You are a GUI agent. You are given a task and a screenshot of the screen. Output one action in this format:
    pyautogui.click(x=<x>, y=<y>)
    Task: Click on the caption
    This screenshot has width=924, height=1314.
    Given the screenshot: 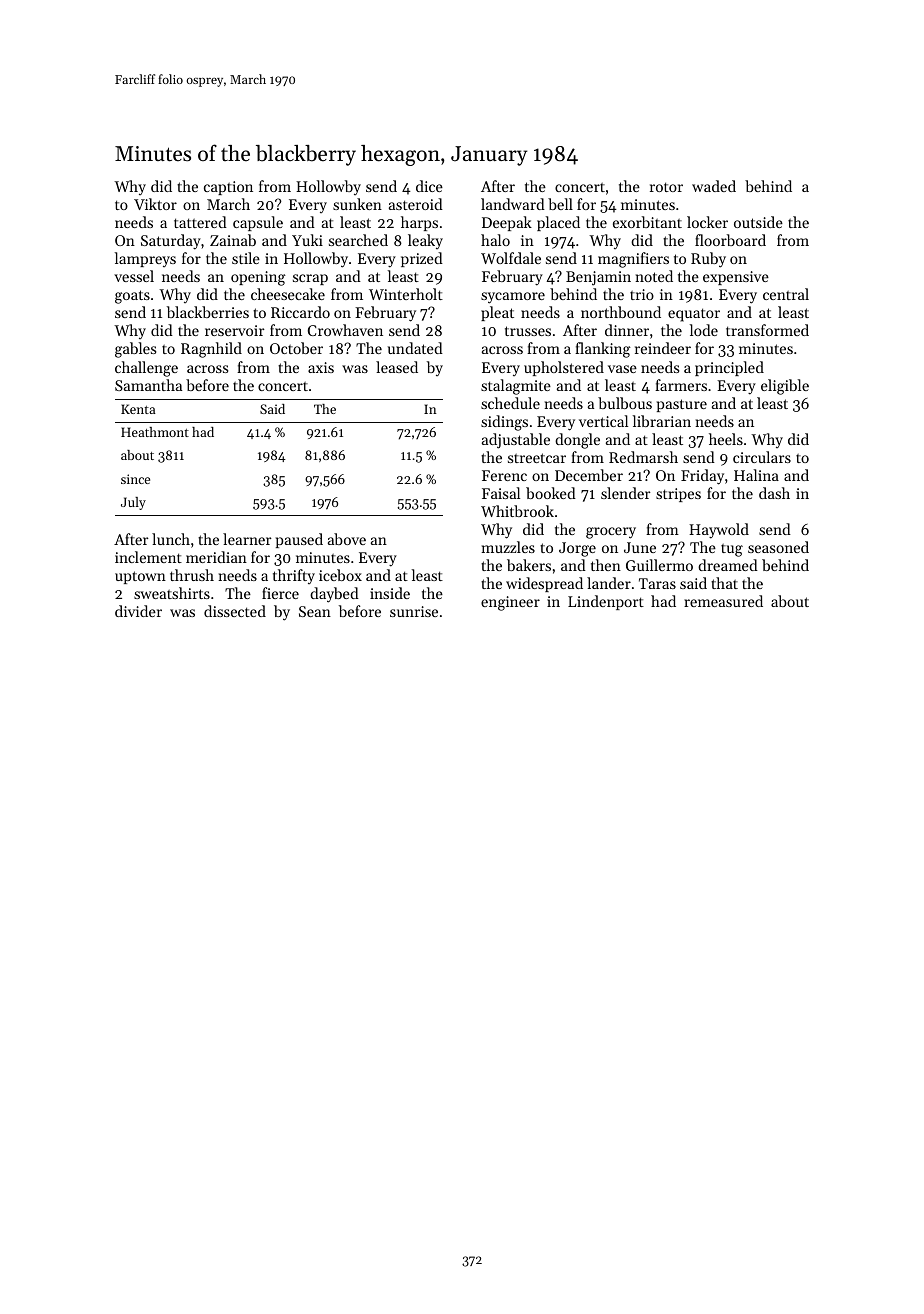 What is the action you would take?
    pyautogui.click(x=228, y=188)
